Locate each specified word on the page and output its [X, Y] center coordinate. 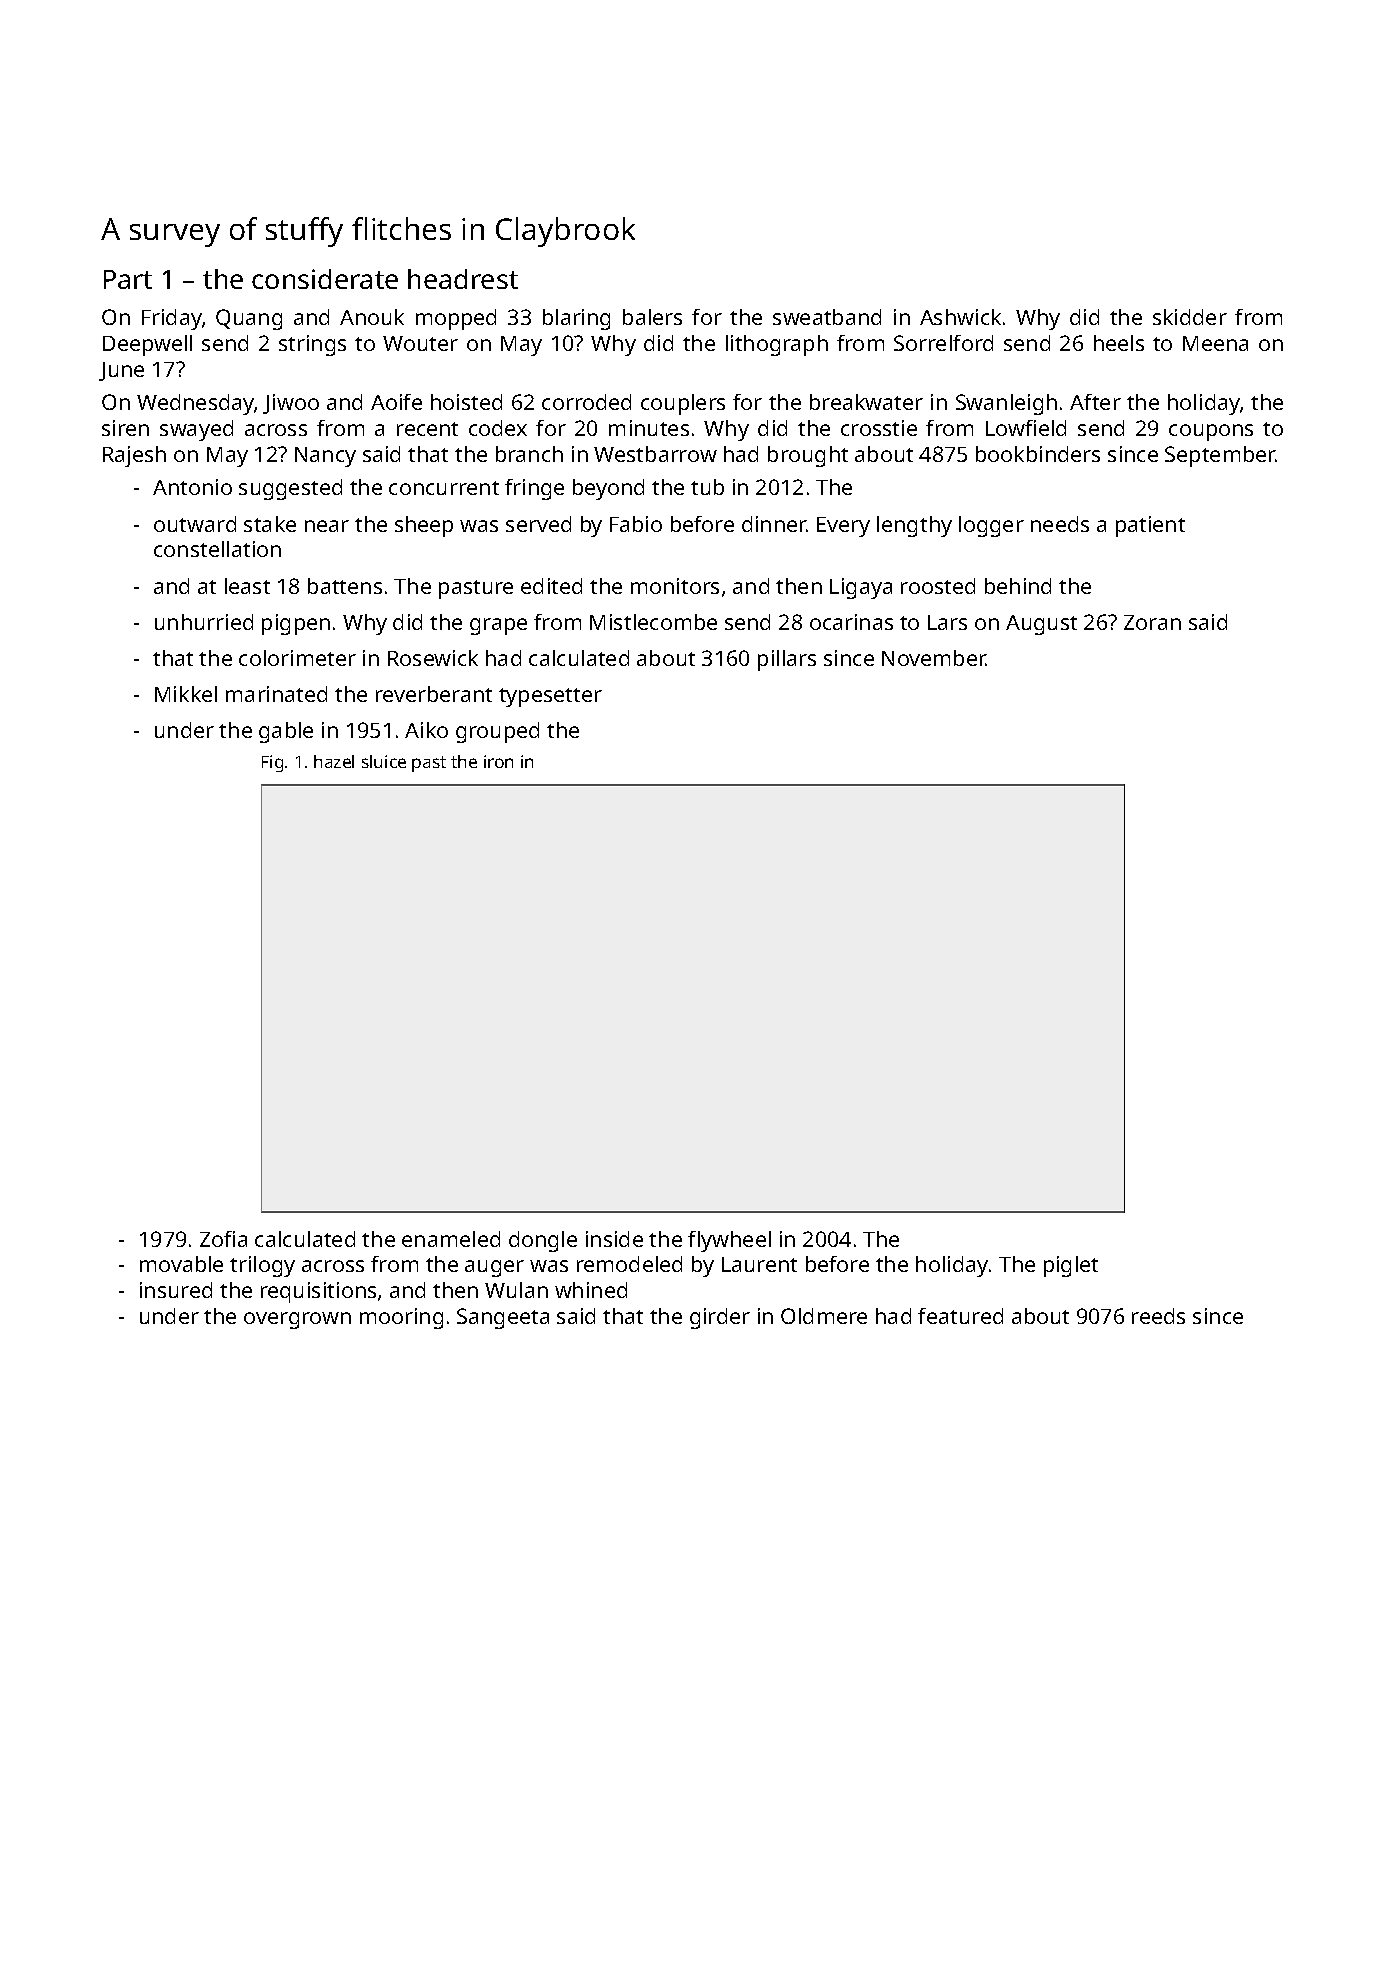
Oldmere [824, 1316]
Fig [272, 763]
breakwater [866, 402]
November [934, 658]
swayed [196, 430]
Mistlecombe [653, 622]
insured [176, 1290]
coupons [1211, 432]
